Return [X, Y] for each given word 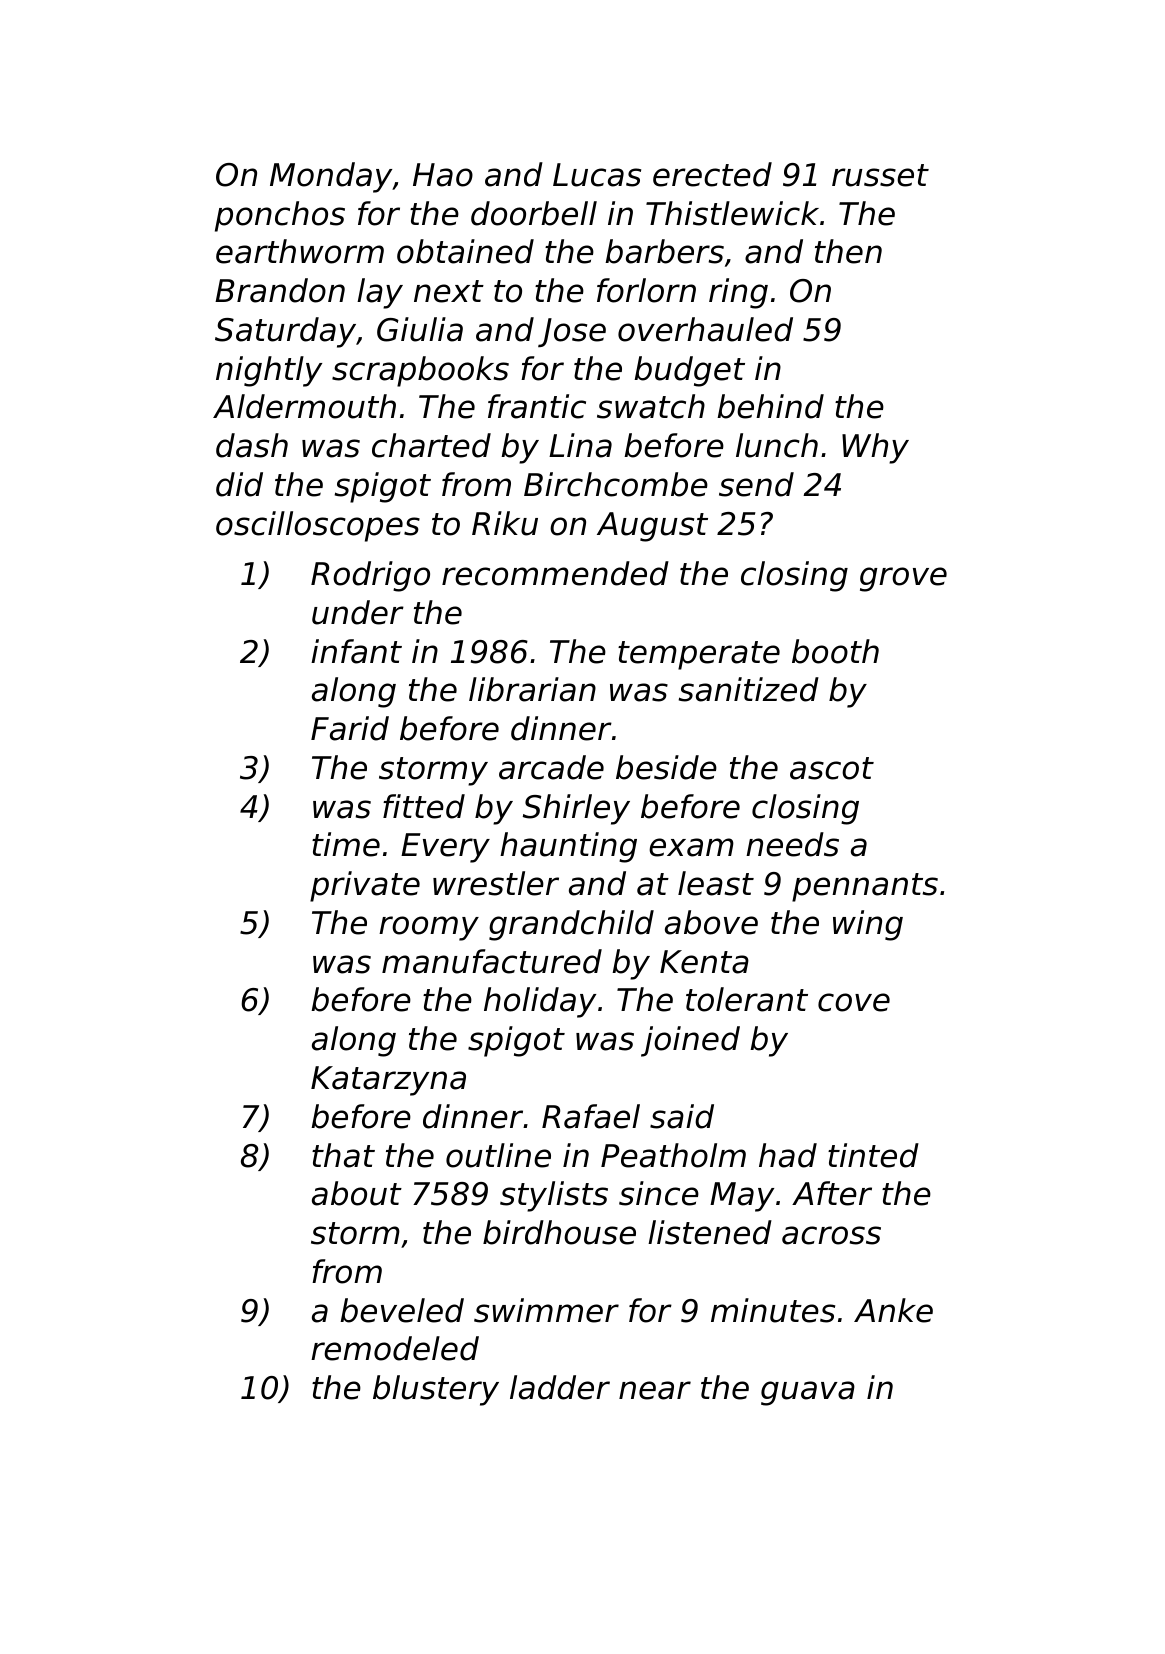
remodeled [395, 1348]
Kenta [704, 962]
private [365, 886]
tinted [873, 1155]
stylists [554, 1196]
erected [712, 174]
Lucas [597, 175]
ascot [832, 768]
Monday [331, 177]
